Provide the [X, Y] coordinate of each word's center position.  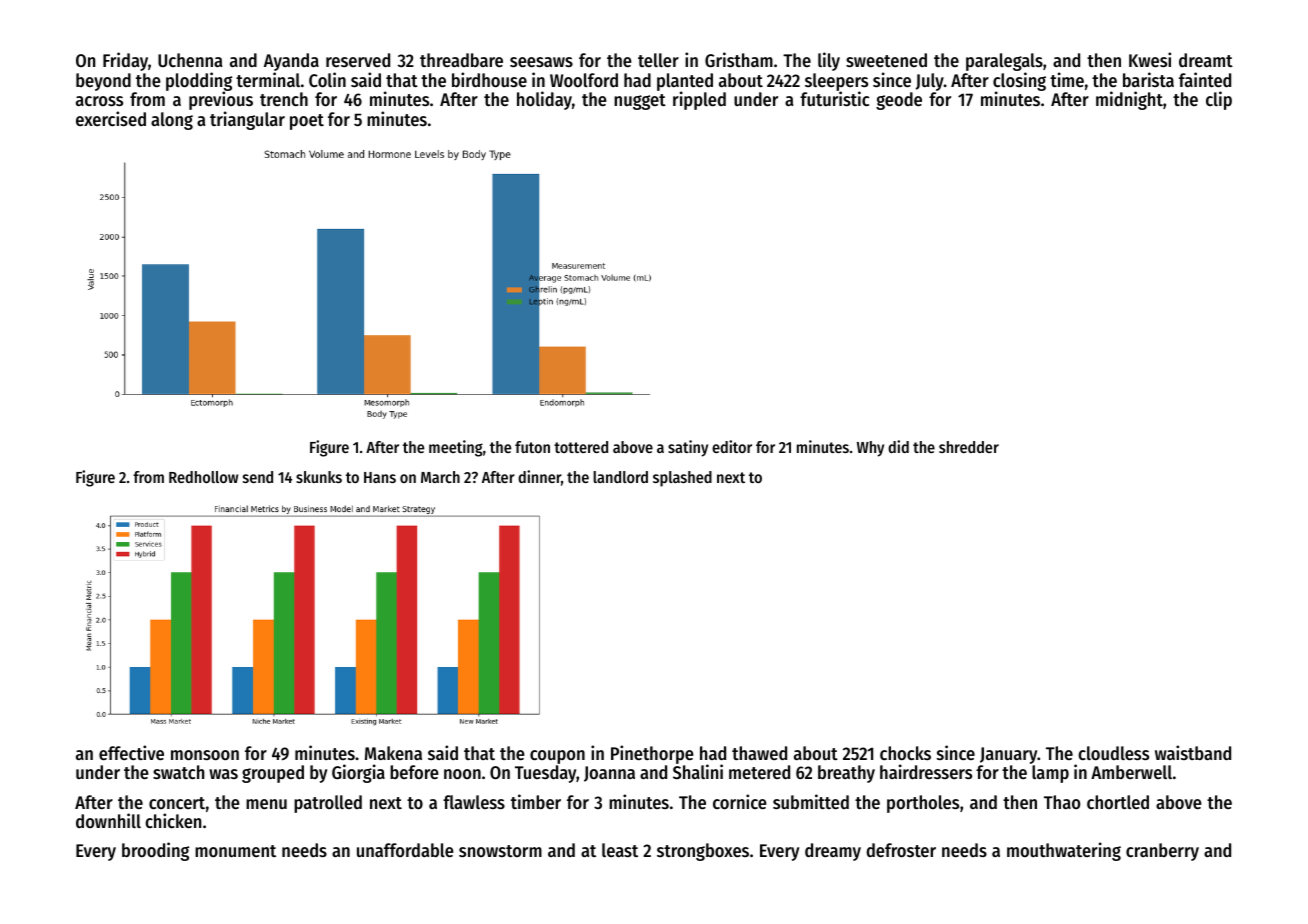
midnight [1129, 100]
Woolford [584, 80]
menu [266, 804]
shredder [969, 447]
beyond [103, 82]
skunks [319, 477]
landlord [620, 477]
